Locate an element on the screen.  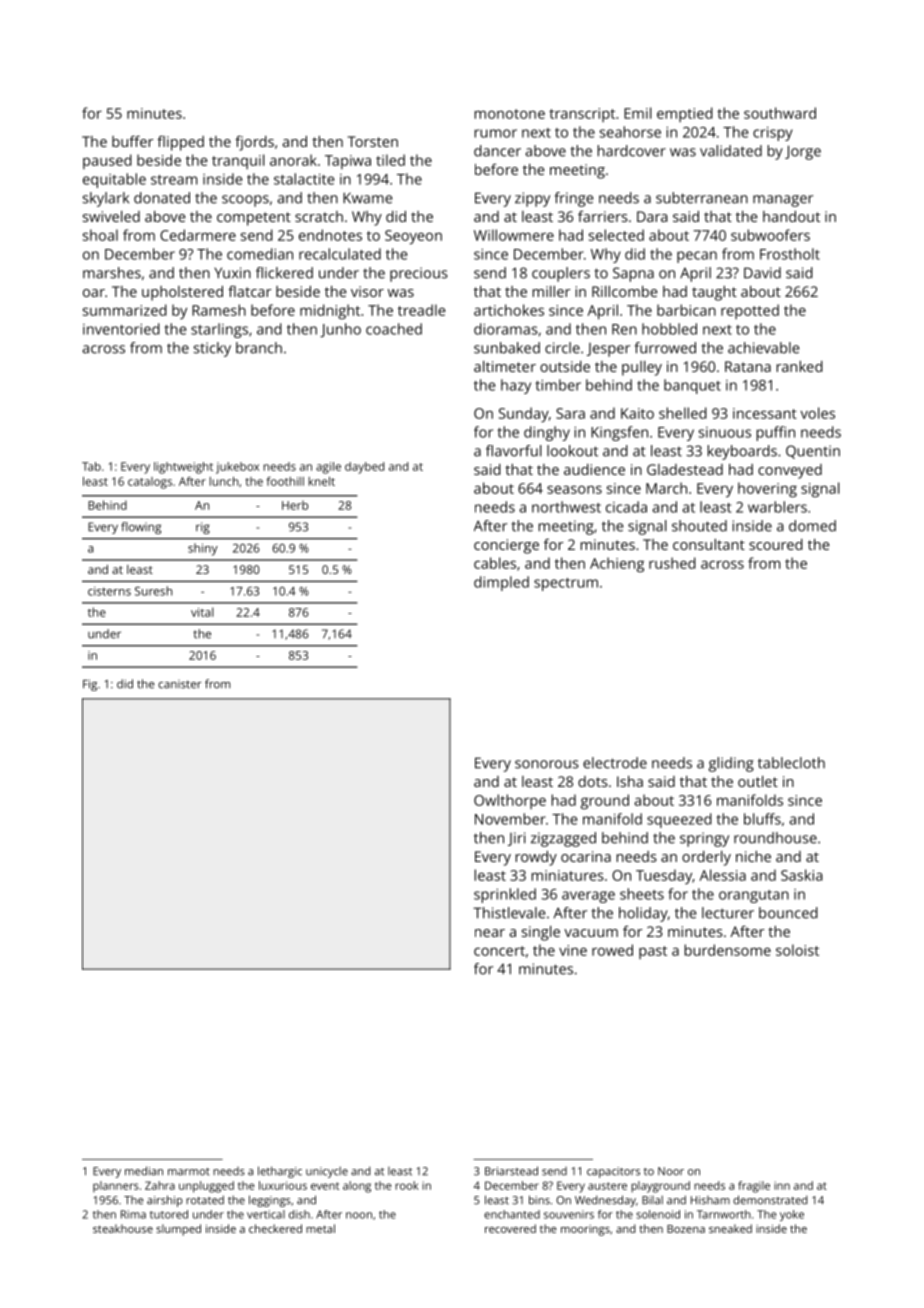
Cedarmere is located at coordinates (198, 235).
